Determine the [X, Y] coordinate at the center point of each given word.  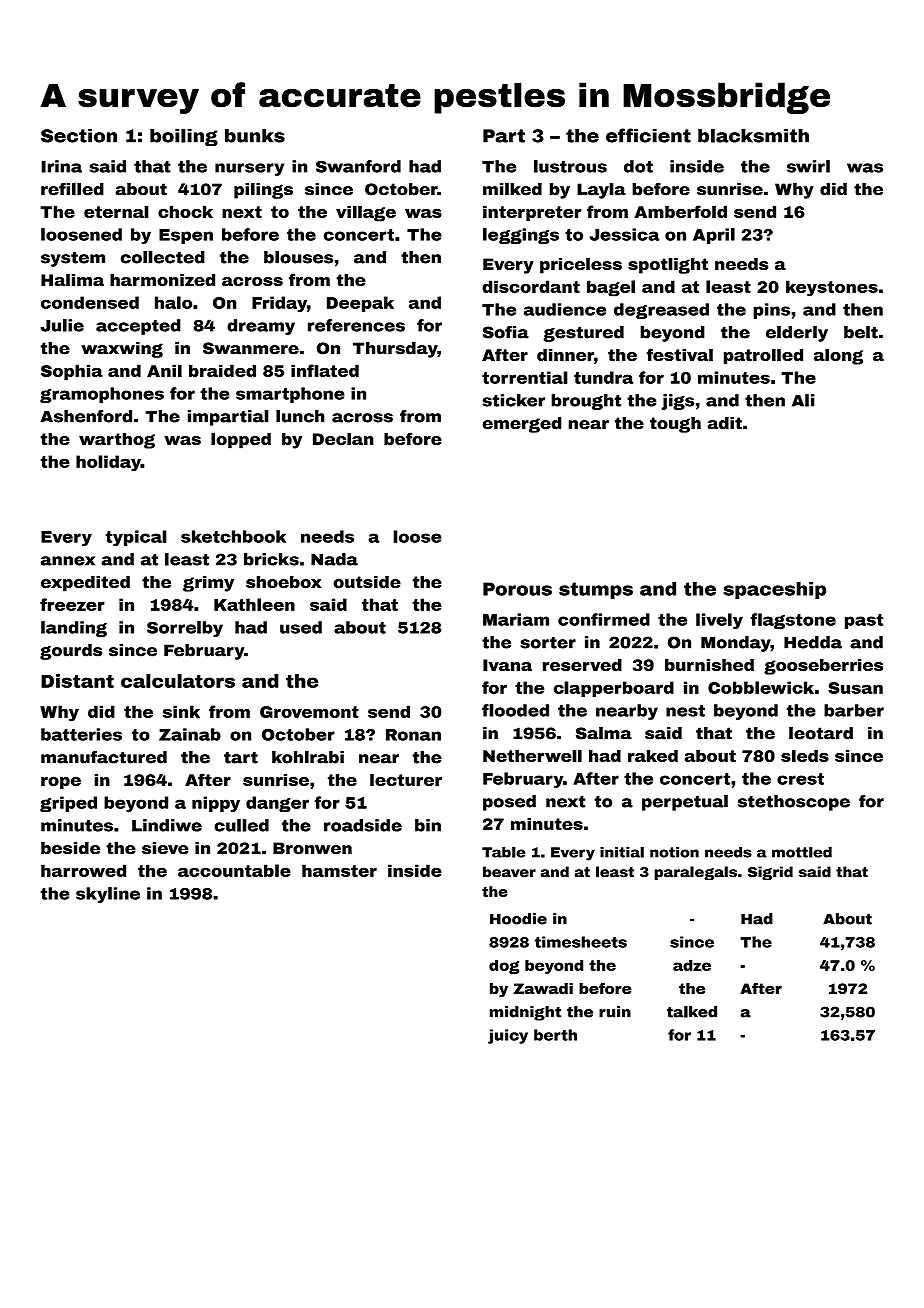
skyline [108, 895]
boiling [184, 137]
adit [724, 423]
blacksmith [753, 135]
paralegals [696, 873]
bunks [255, 135]
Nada [334, 559]
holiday [108, 463]
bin [428, 825]
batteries [81, 734]
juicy [508, 1036]
